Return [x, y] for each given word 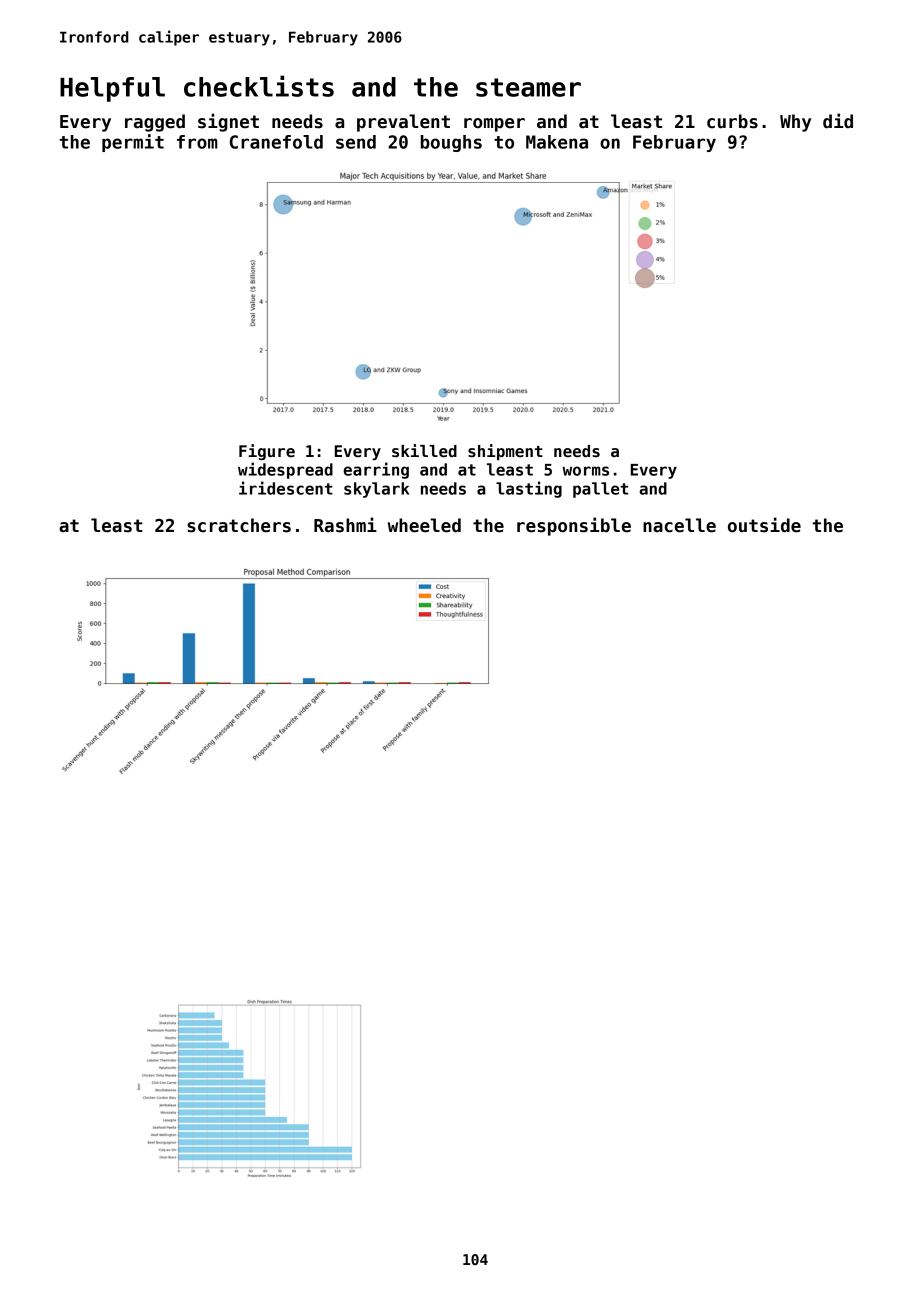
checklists [259, 86]
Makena [557, 142]
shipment [505, 452]
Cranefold [276, 142]
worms [586, 471]
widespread [285, 470]
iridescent [286, 488]
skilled [424, 451]
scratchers [239, 525]
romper [494, 125]
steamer [528, 87]
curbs [732, 121]
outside [764, 525]
